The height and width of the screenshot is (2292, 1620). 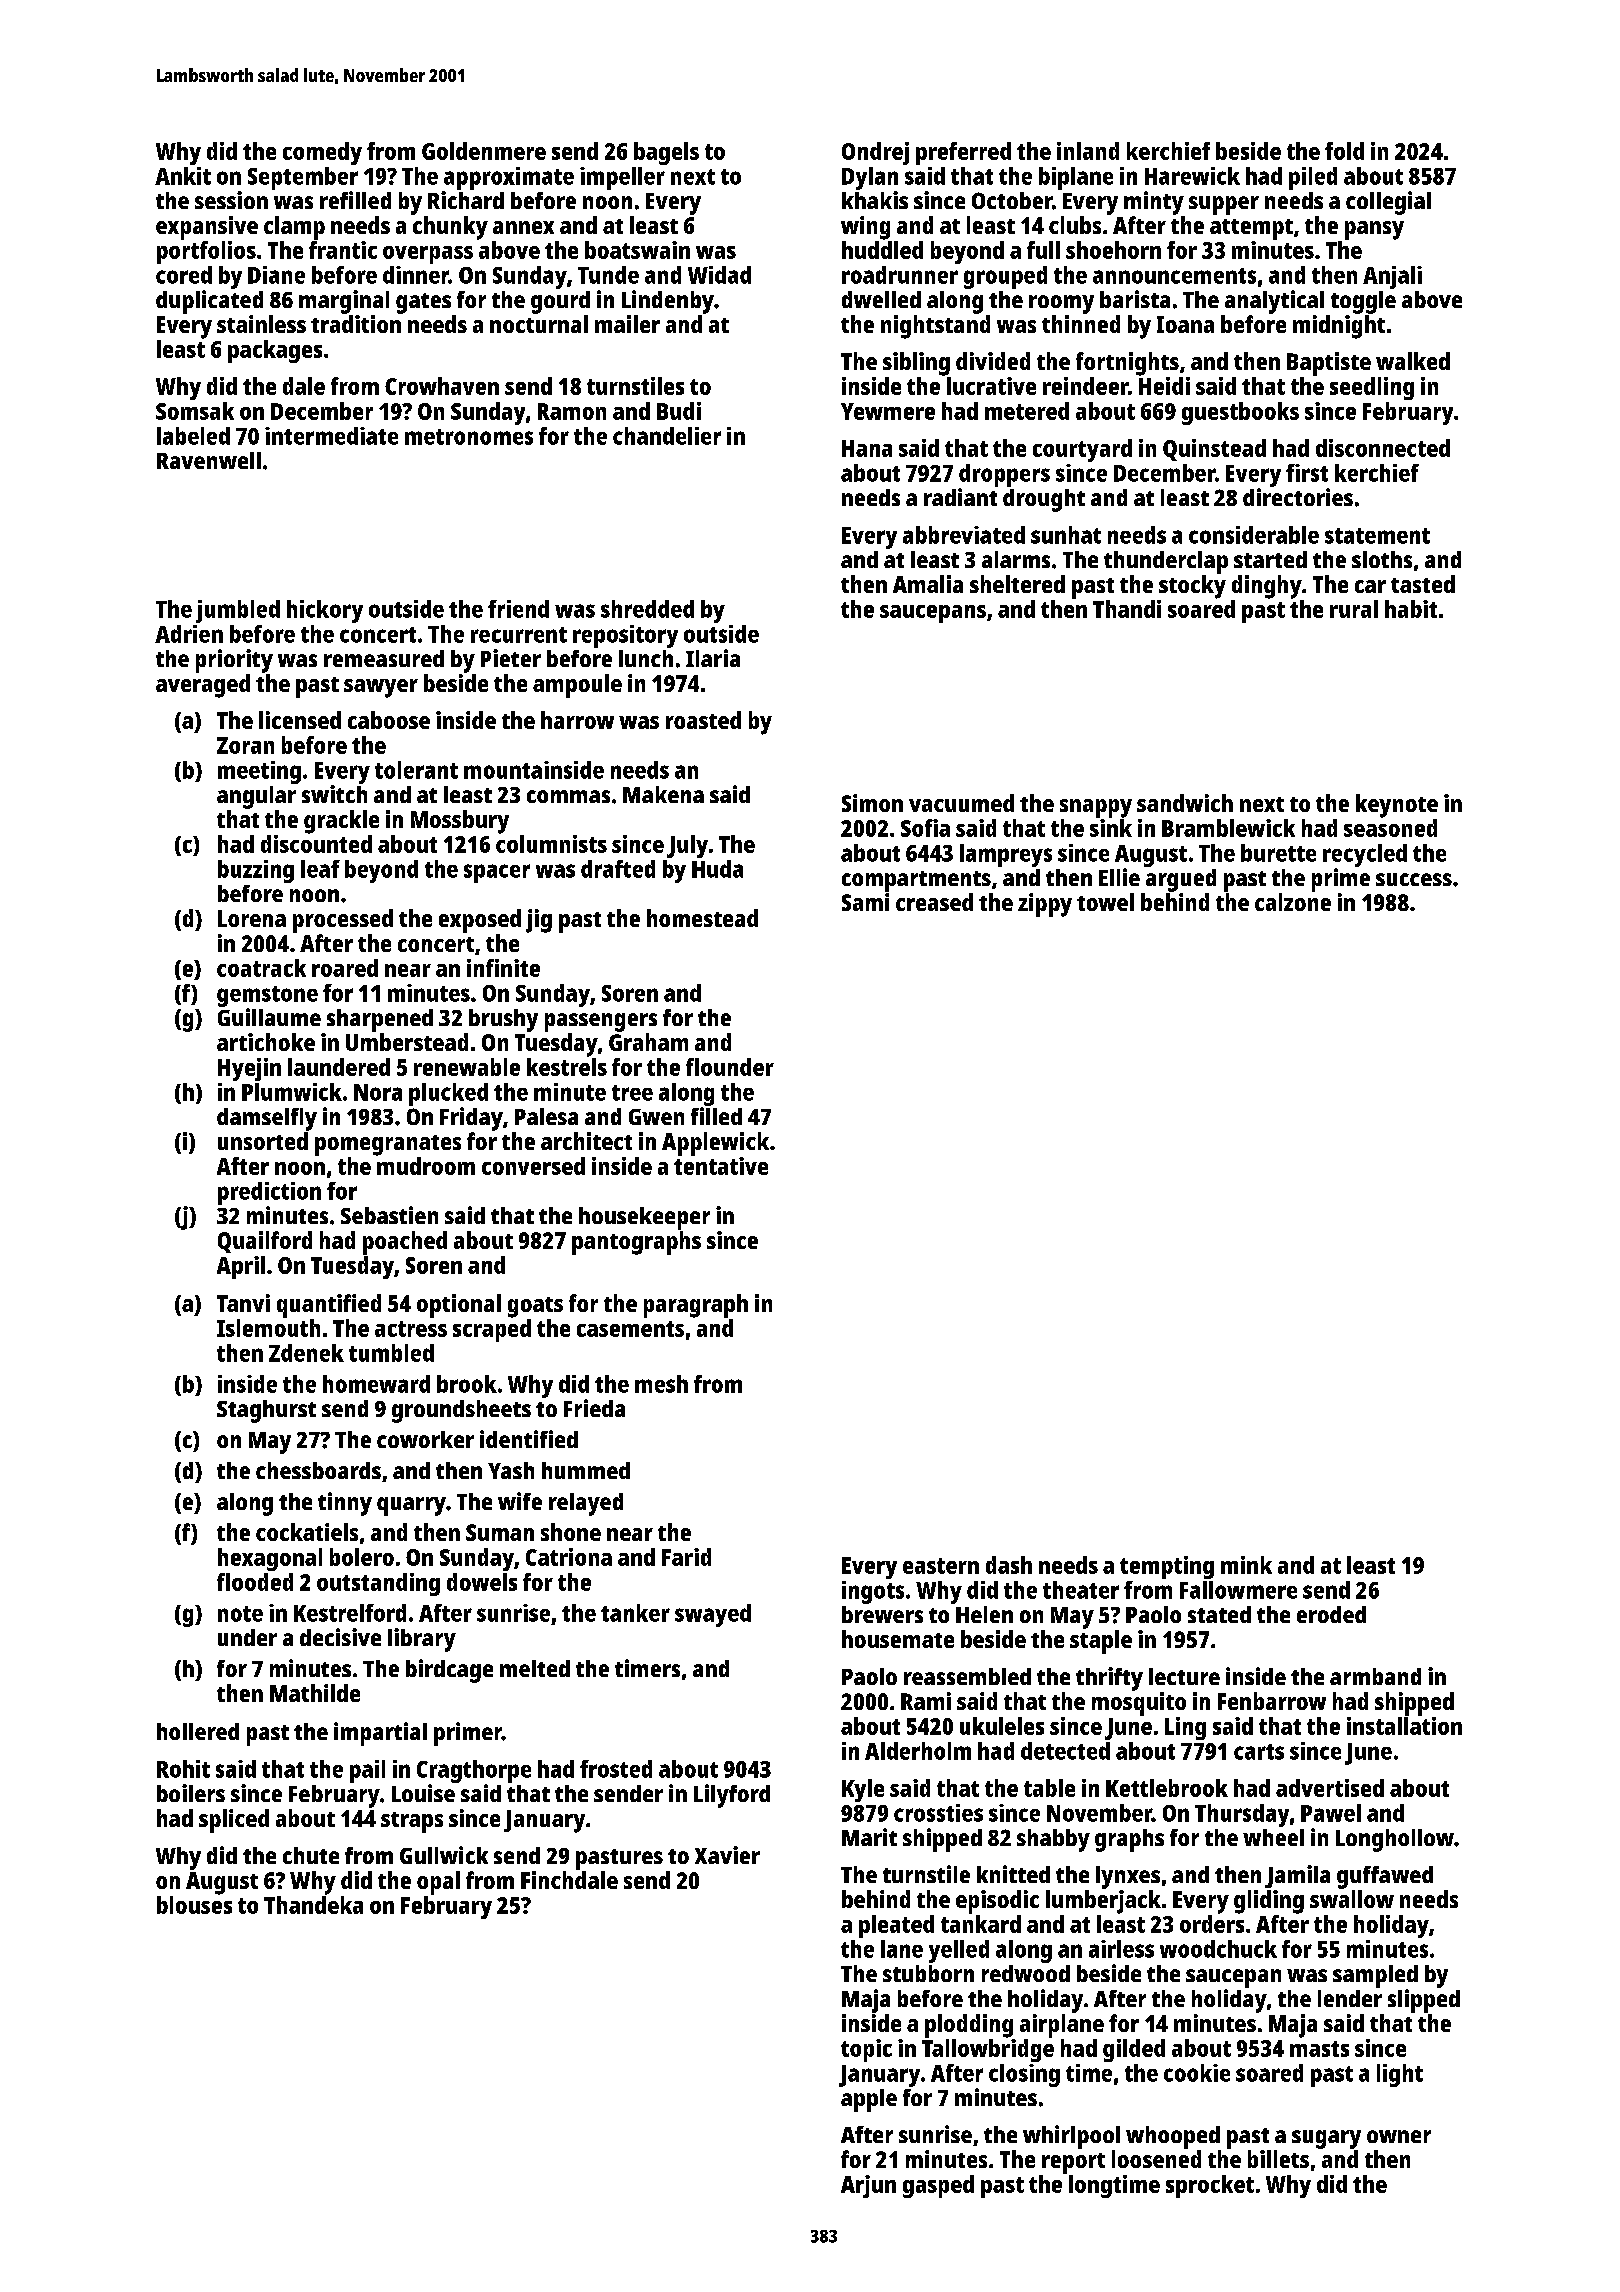 I want to click on lender, so click(x=1350, y=1998).
